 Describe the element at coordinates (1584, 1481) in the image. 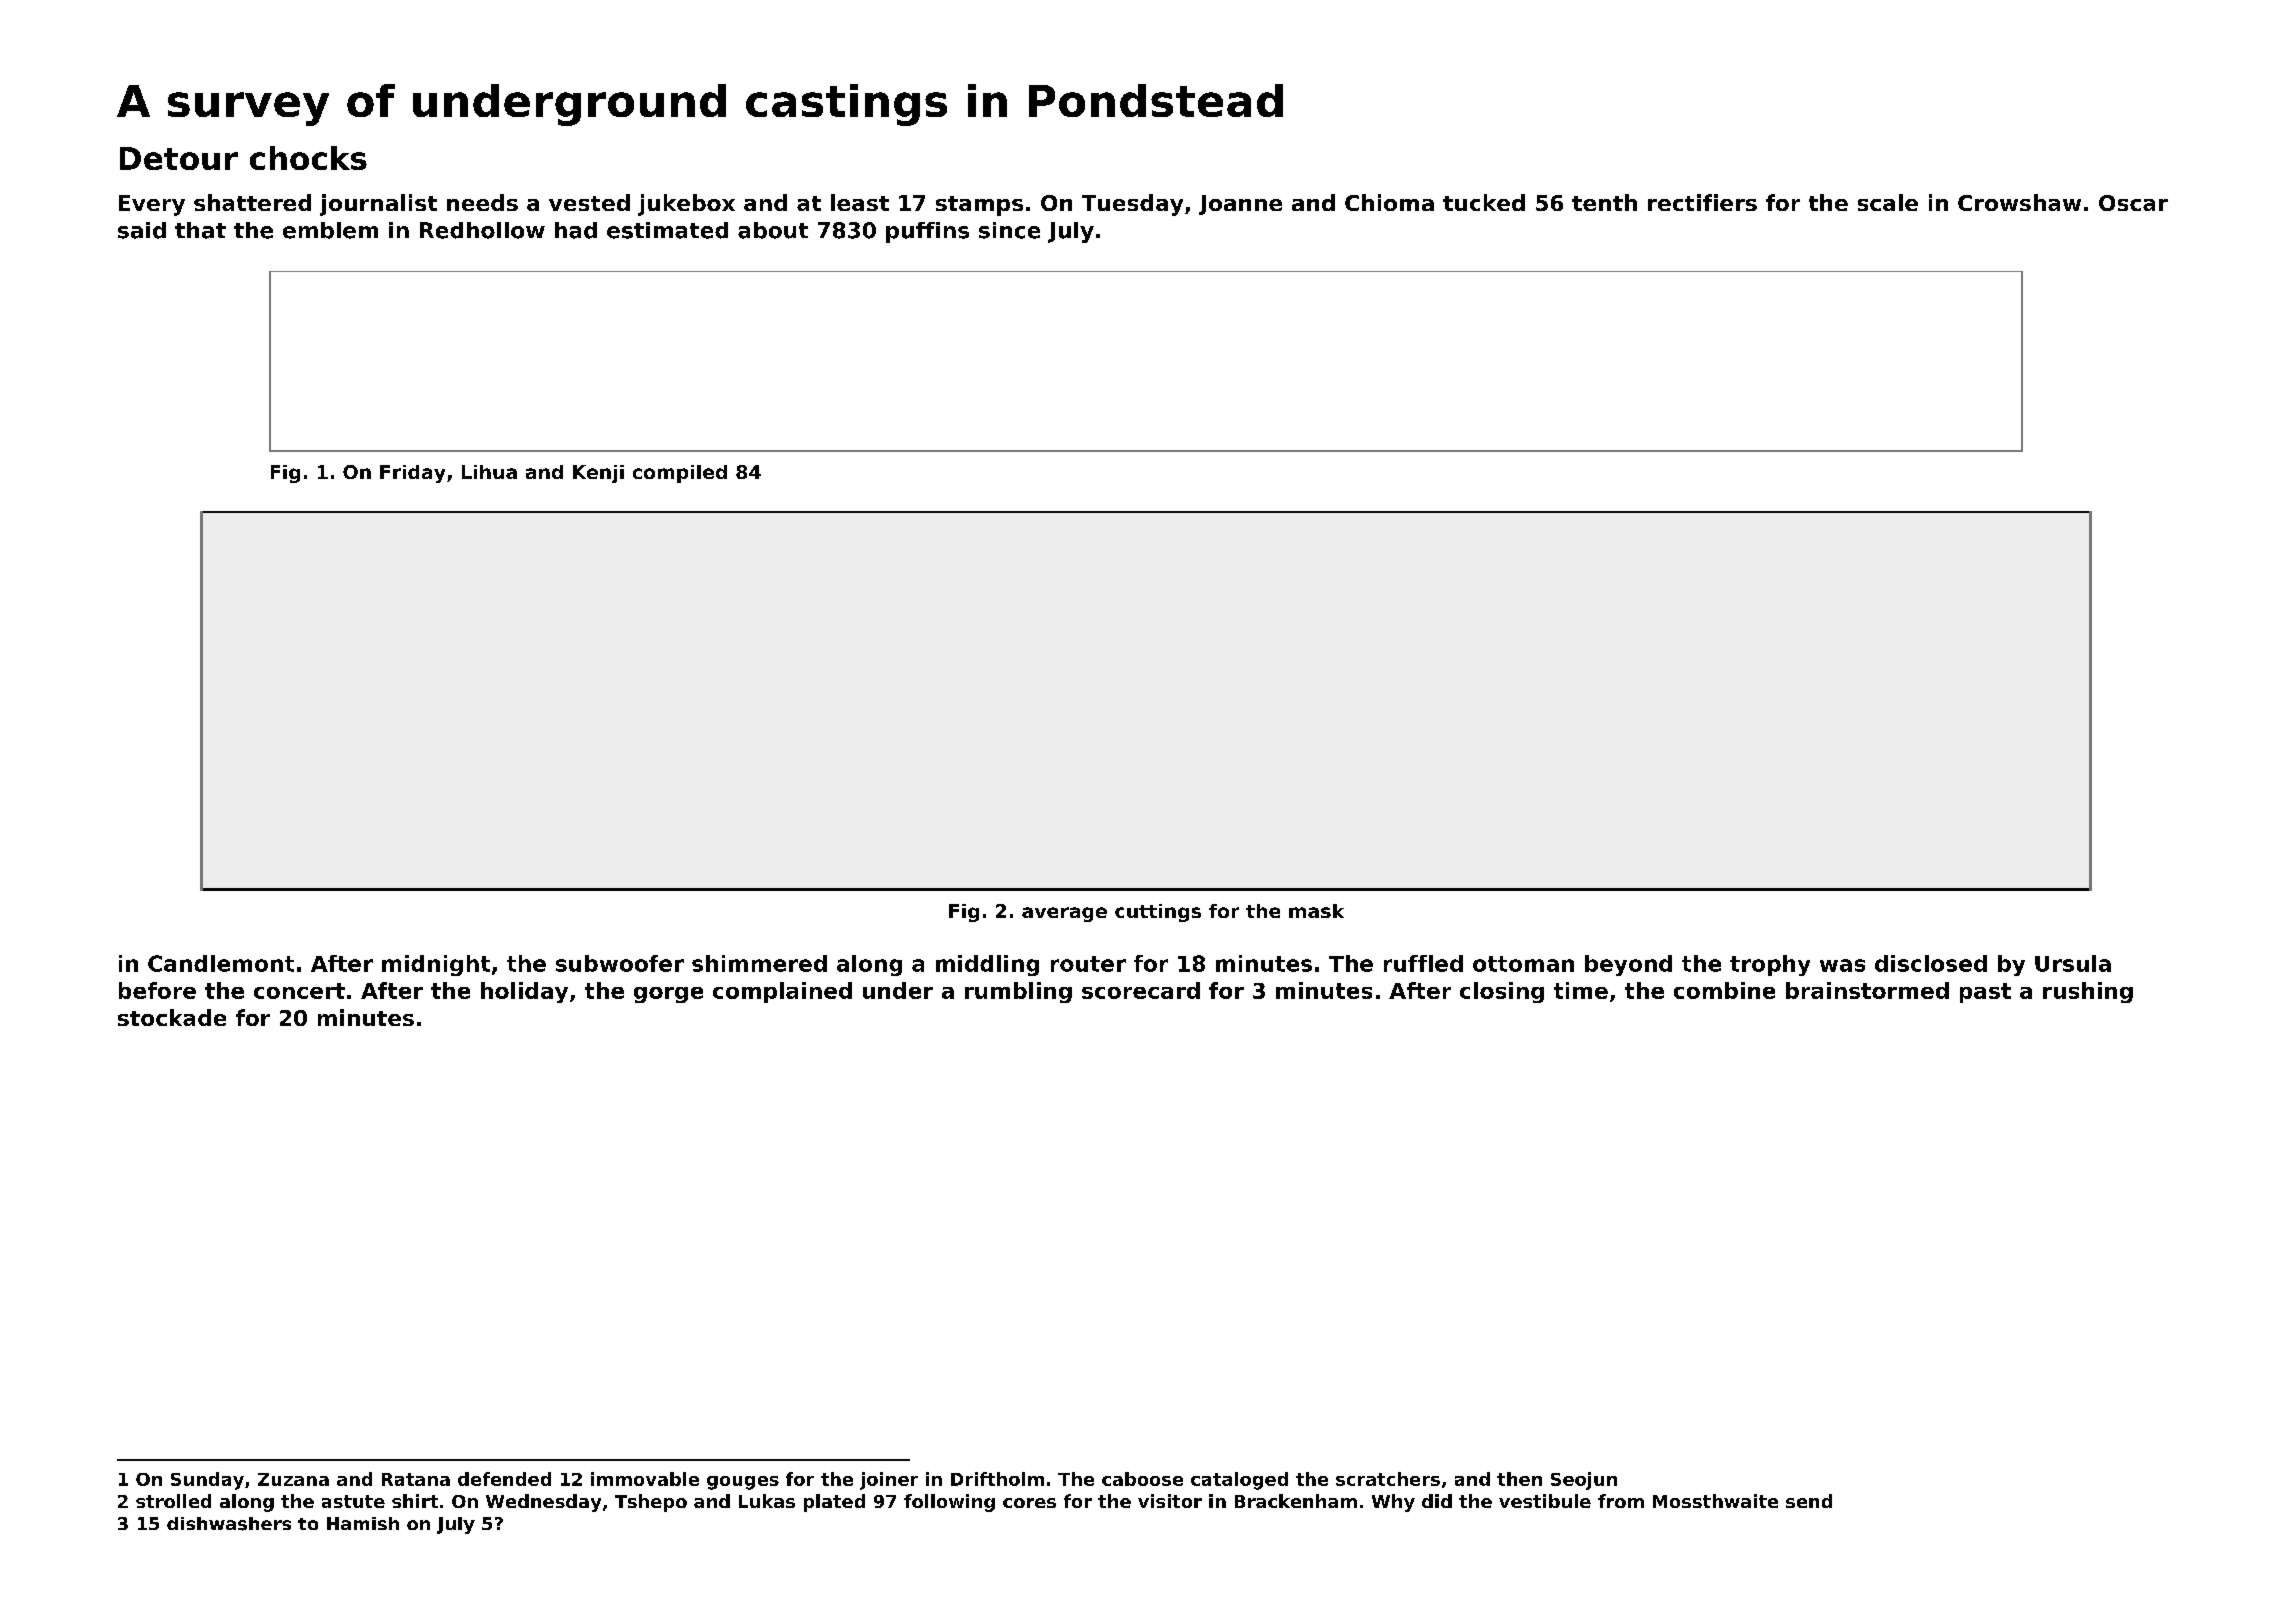

I see `Seojun` at that location.
